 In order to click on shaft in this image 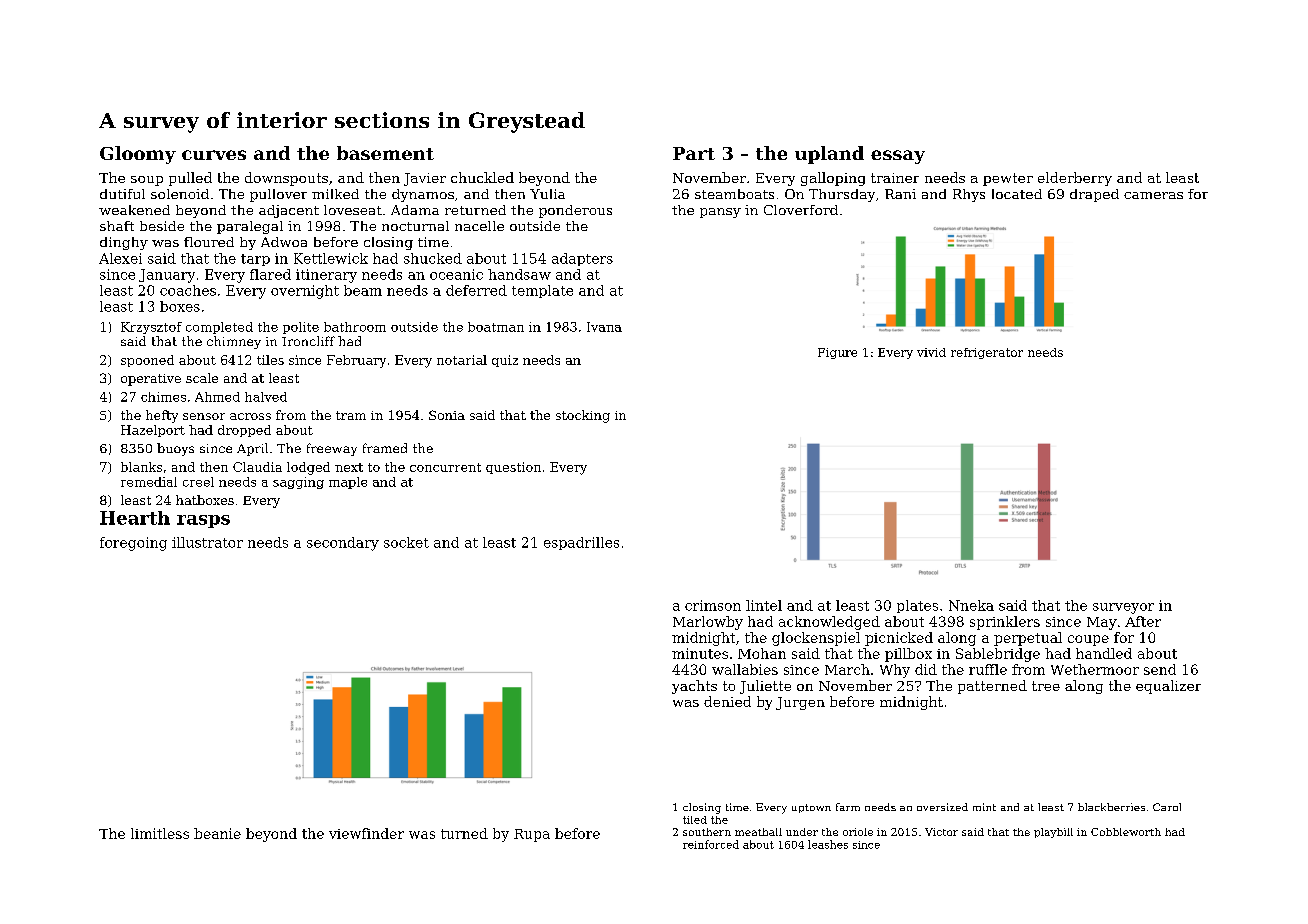, I will do `click(117, 226)`.
